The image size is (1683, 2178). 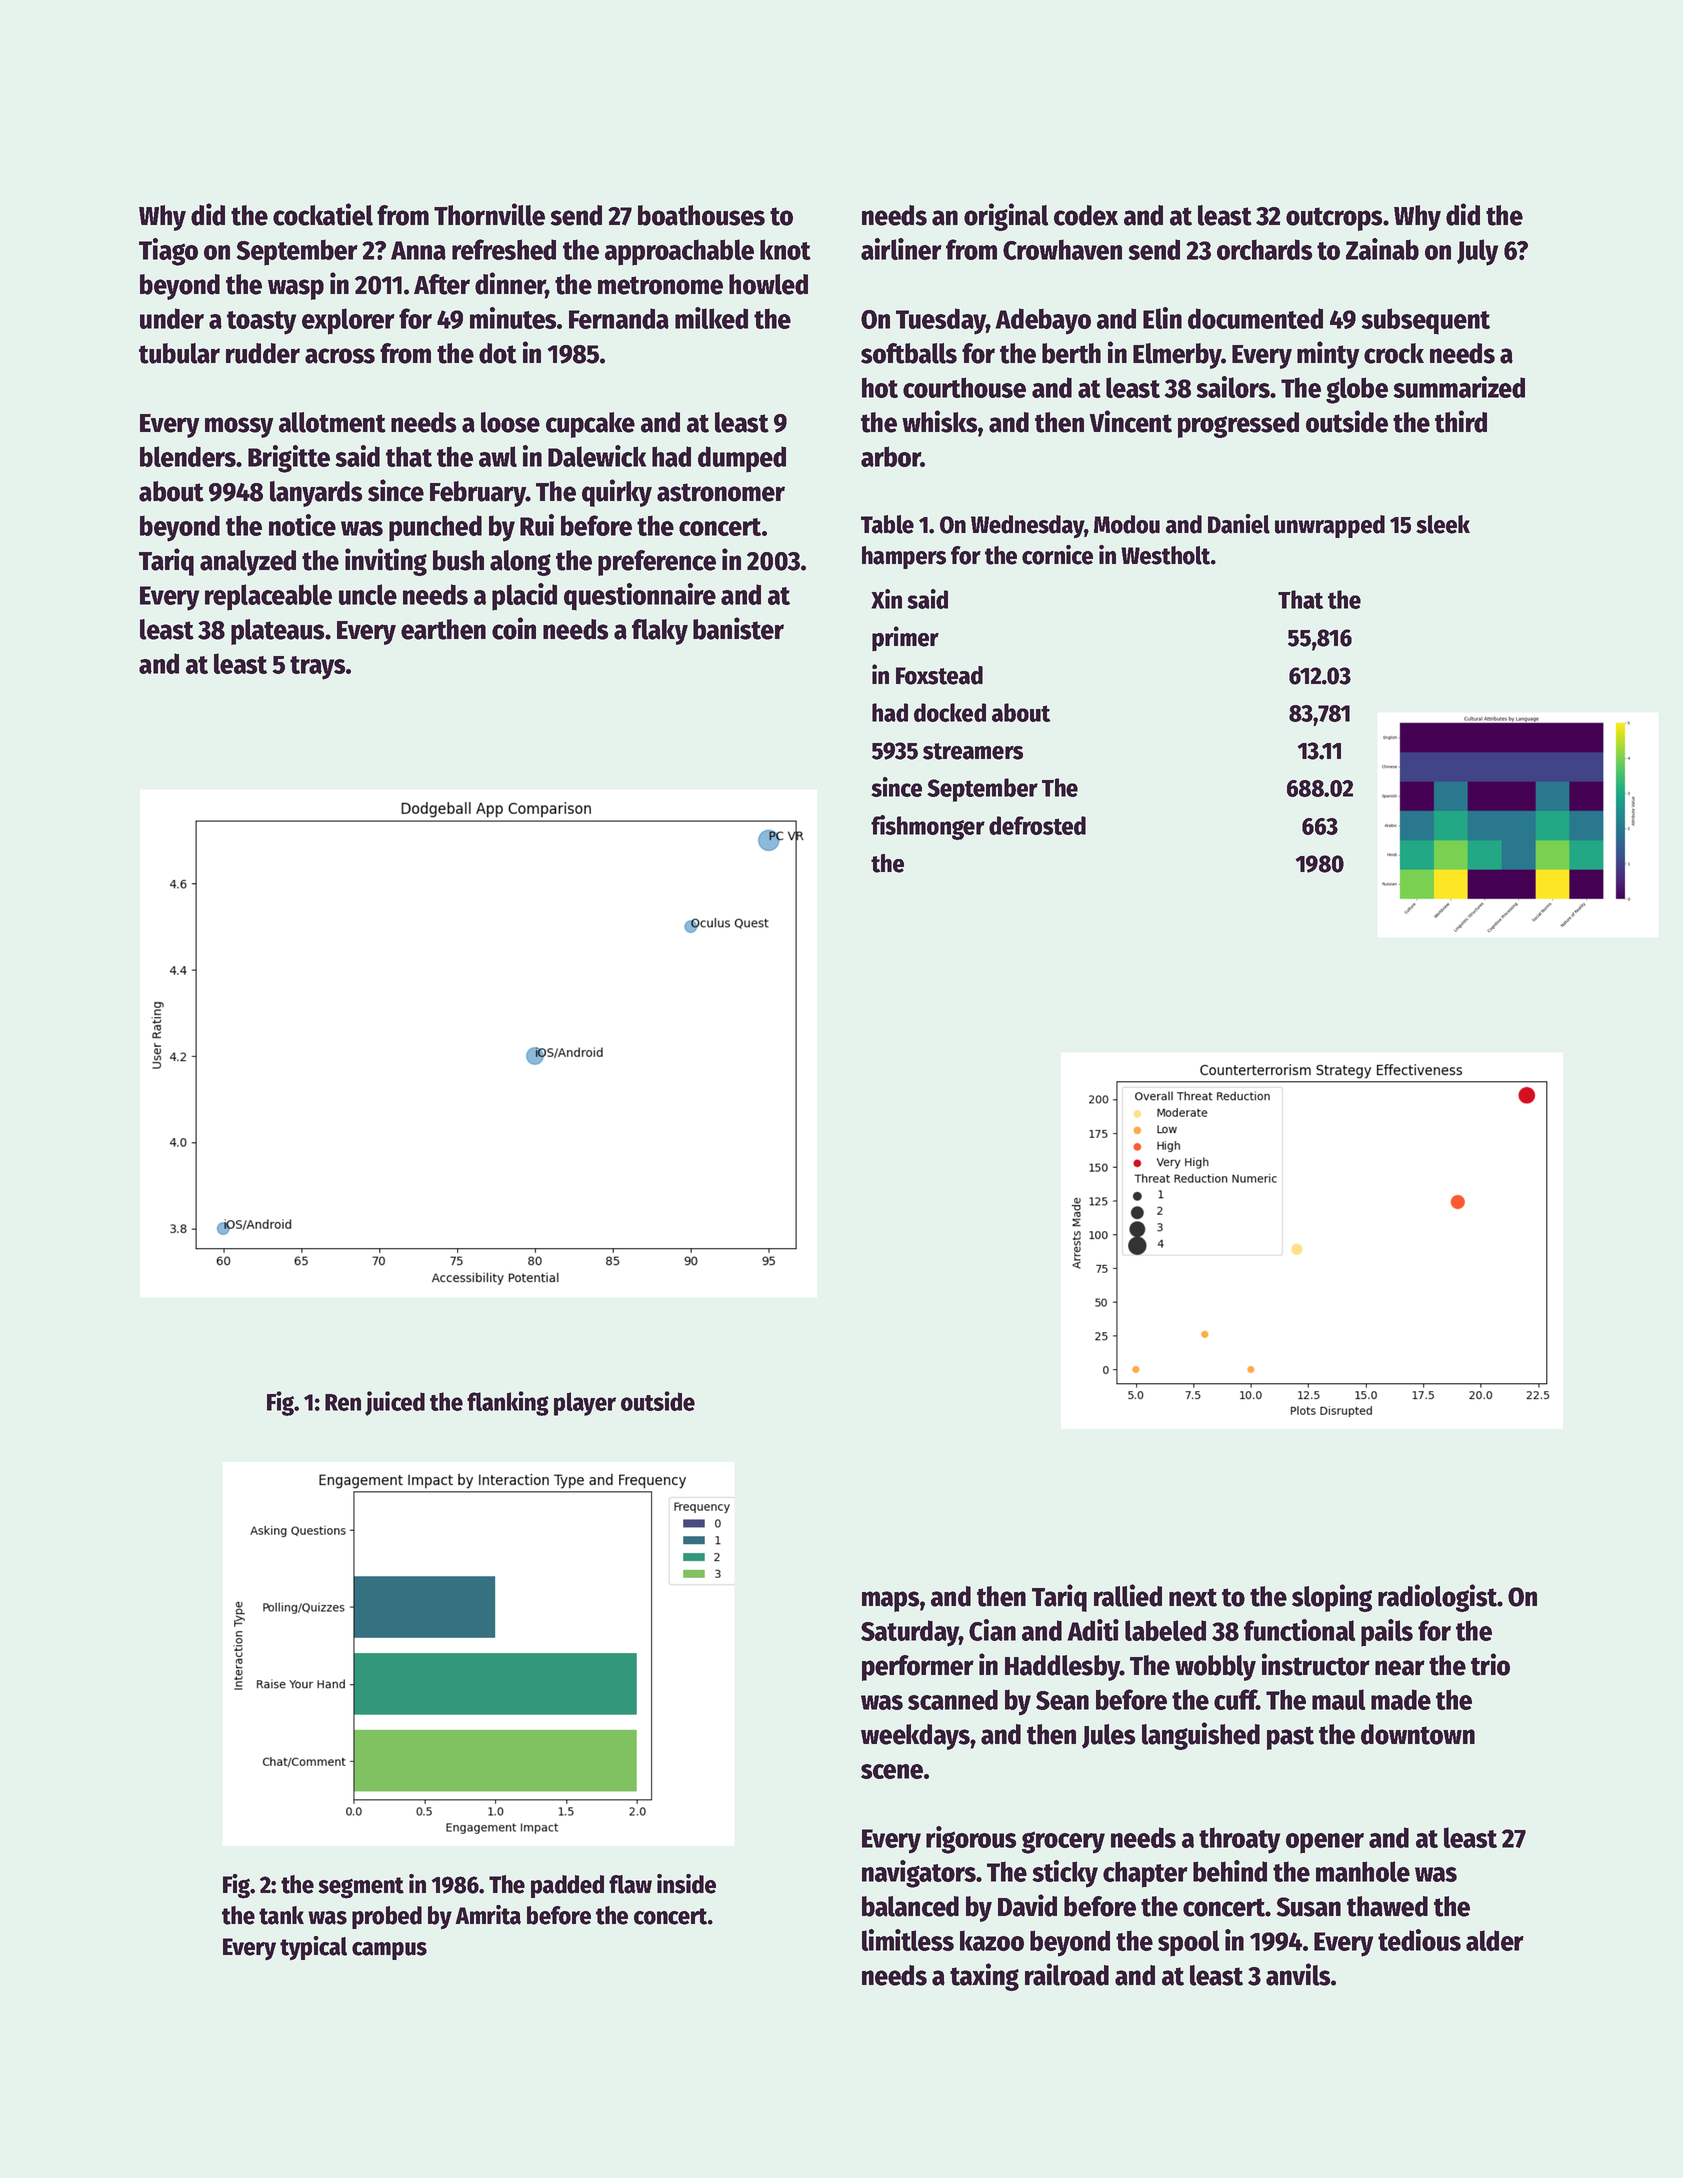 I want to click on scene, so click(x=892, y=1771).
